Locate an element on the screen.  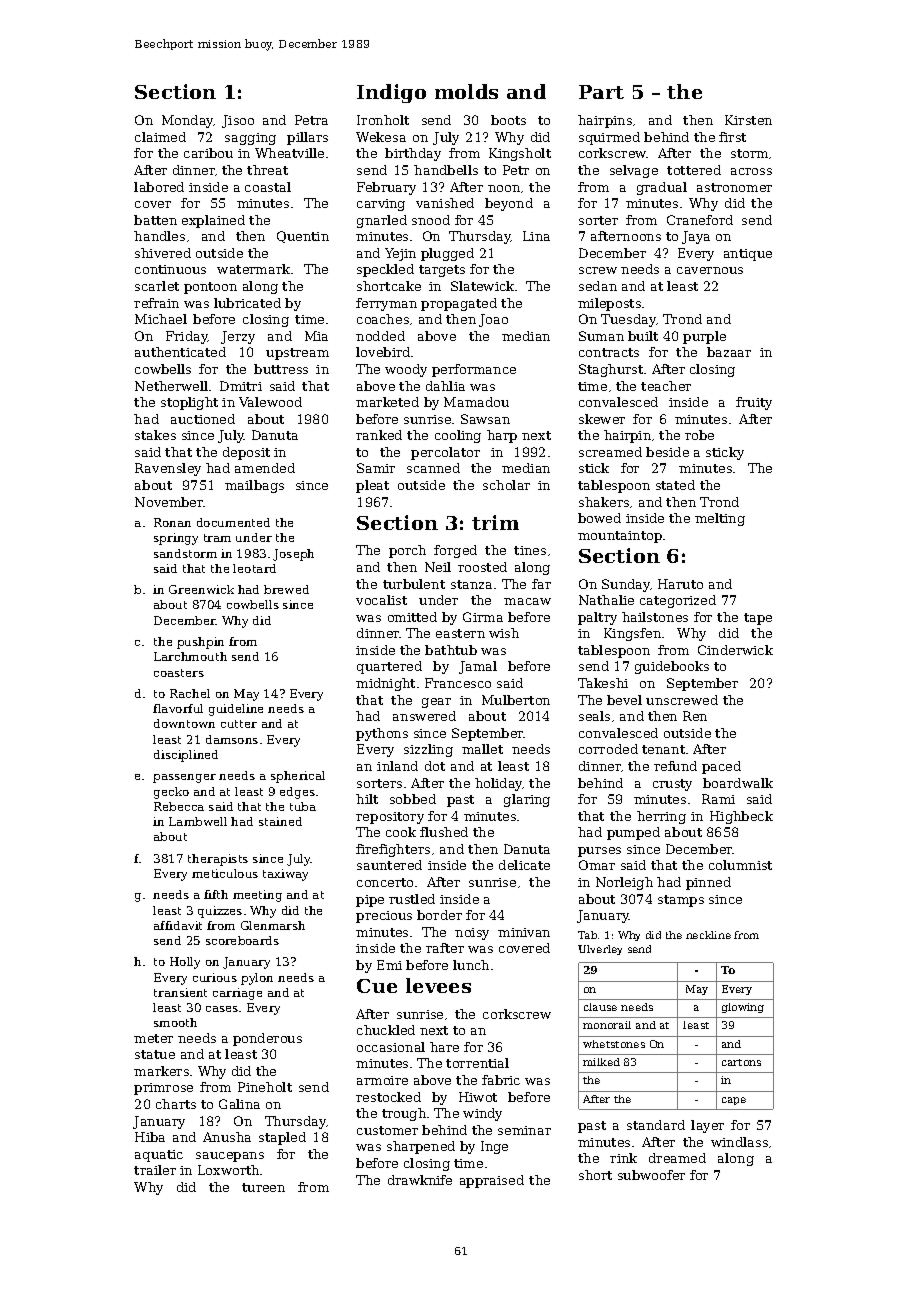
Jisoo is located at coordinates (238, 121).
